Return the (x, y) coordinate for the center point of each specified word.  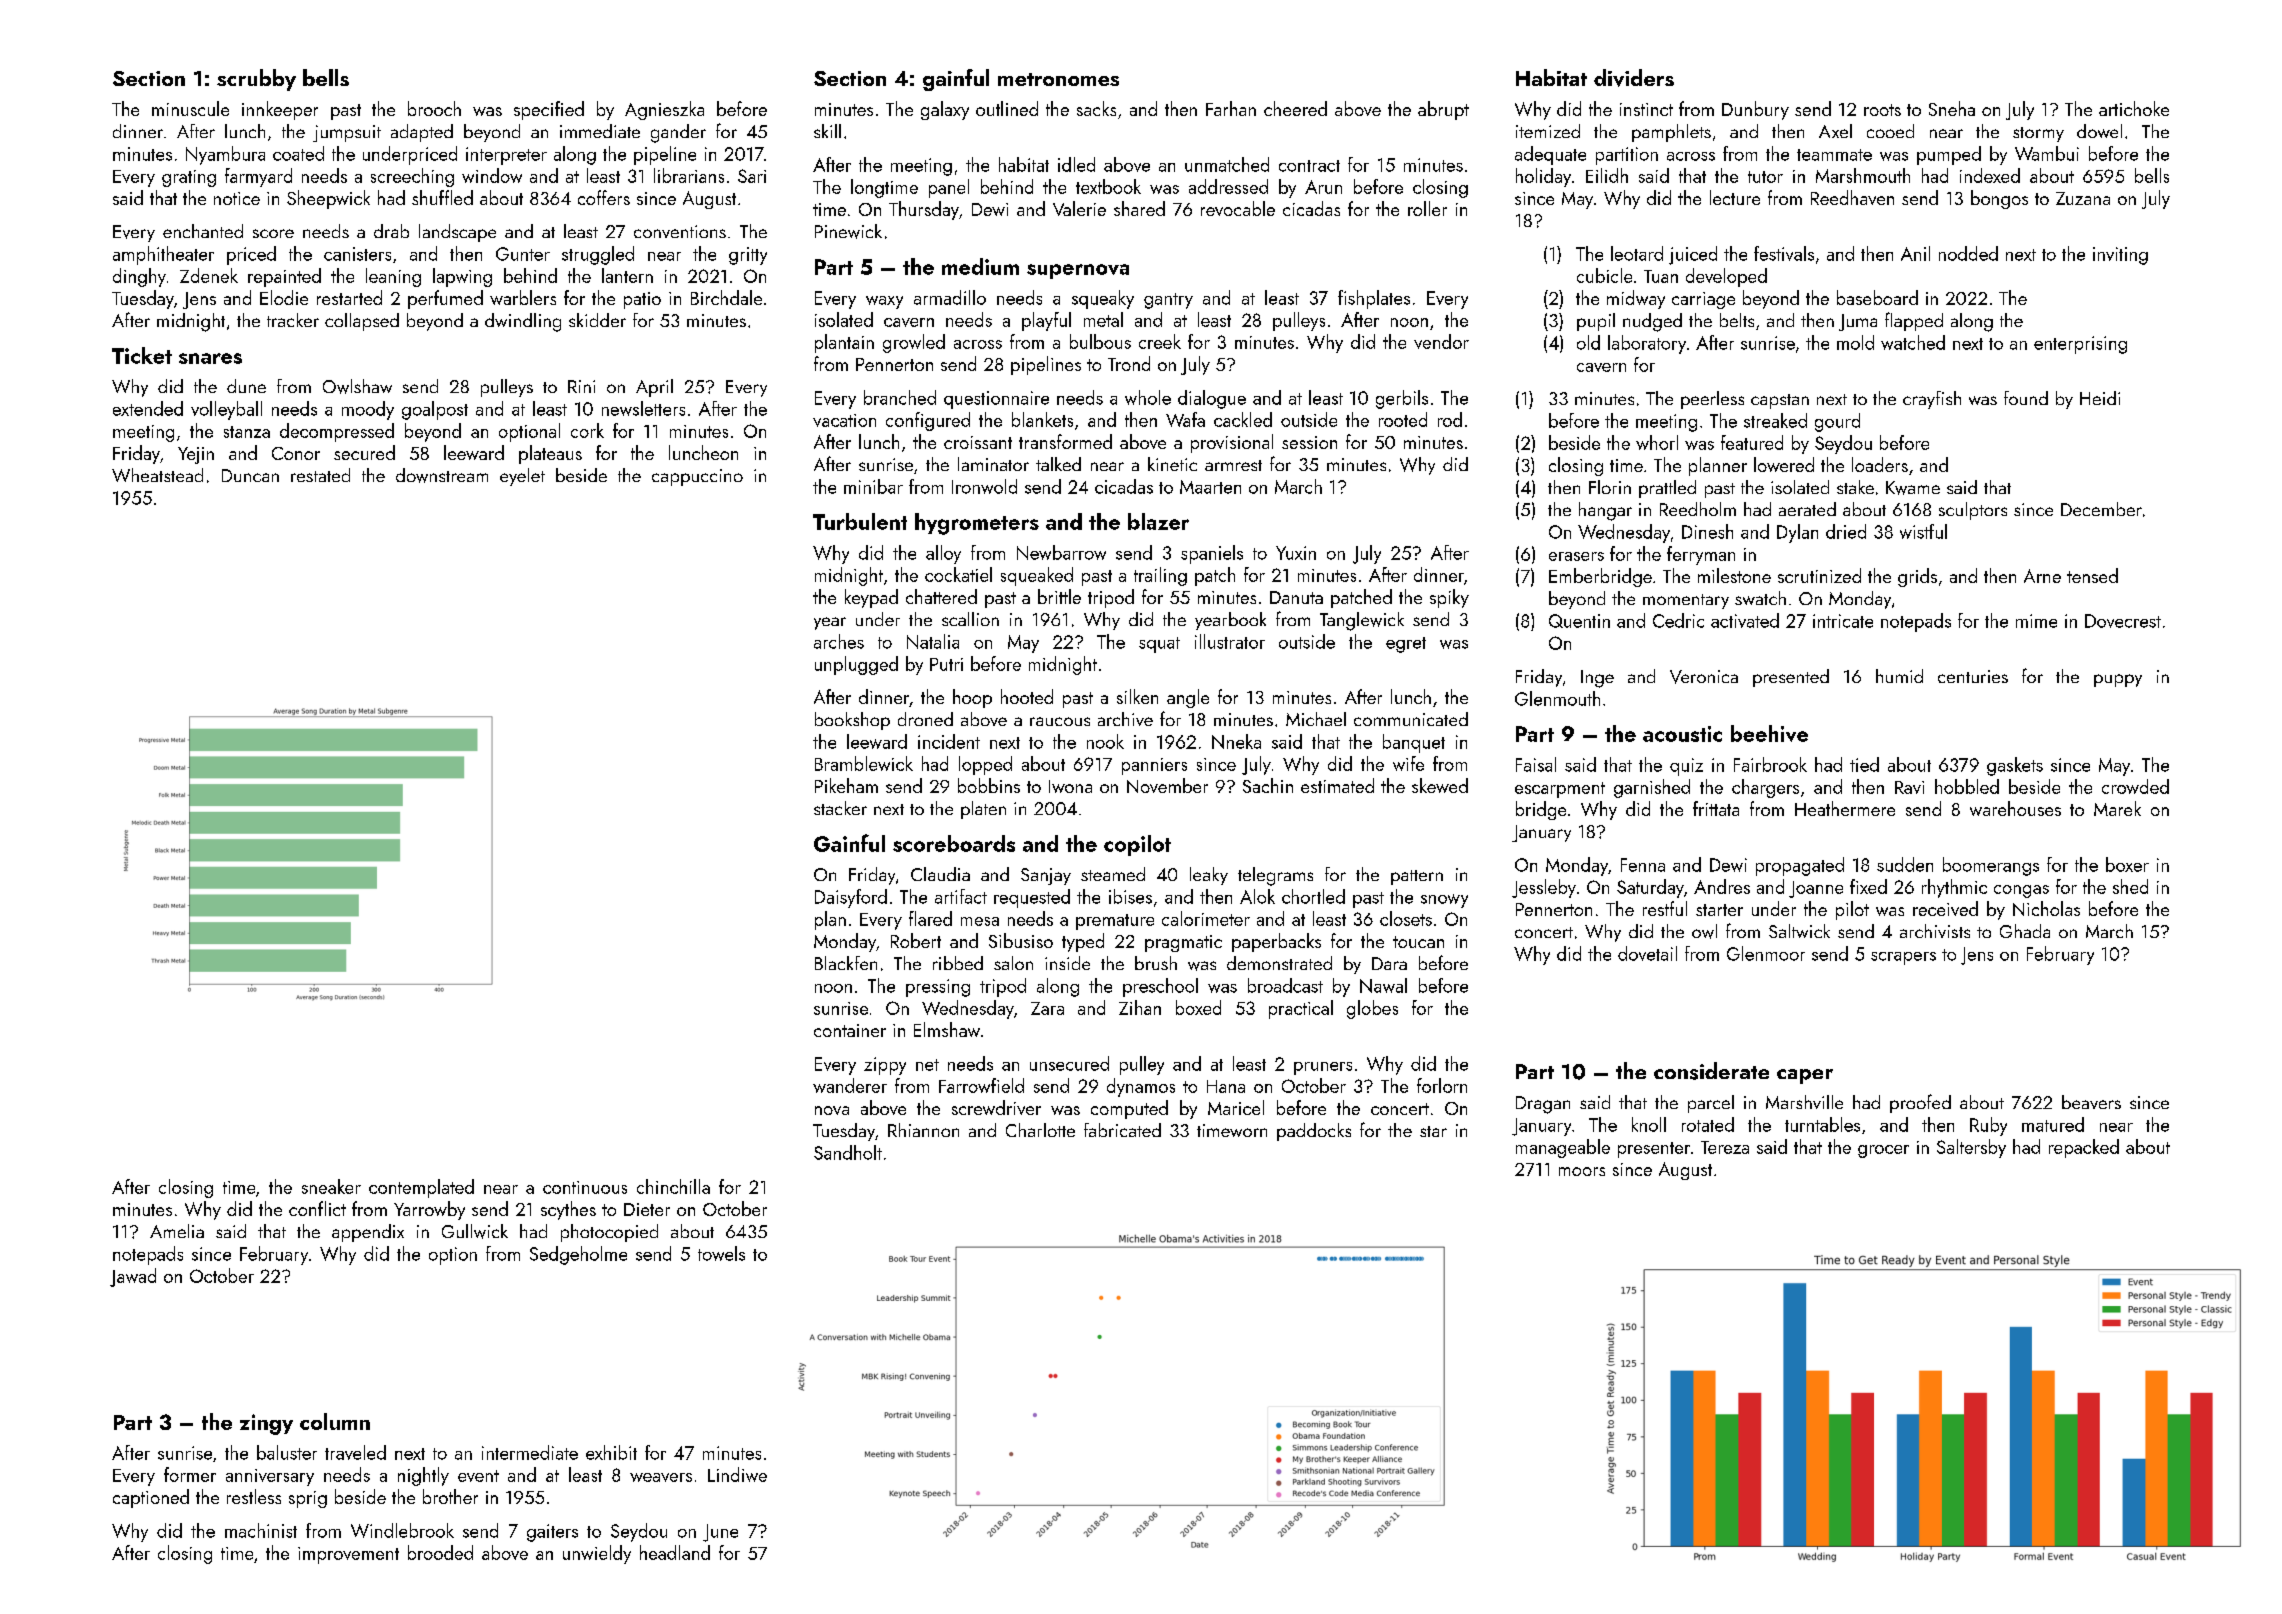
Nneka (1236, 741)
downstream (442, 475)
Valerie (1079, 208)
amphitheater (163, 255)
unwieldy (597, 1554)
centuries (1973, 676)
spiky (1449, 598)
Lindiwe (737, 1474)
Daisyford (851, 898)
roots (1882, 110)
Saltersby (1971, 1148)
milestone (1734, 575)
